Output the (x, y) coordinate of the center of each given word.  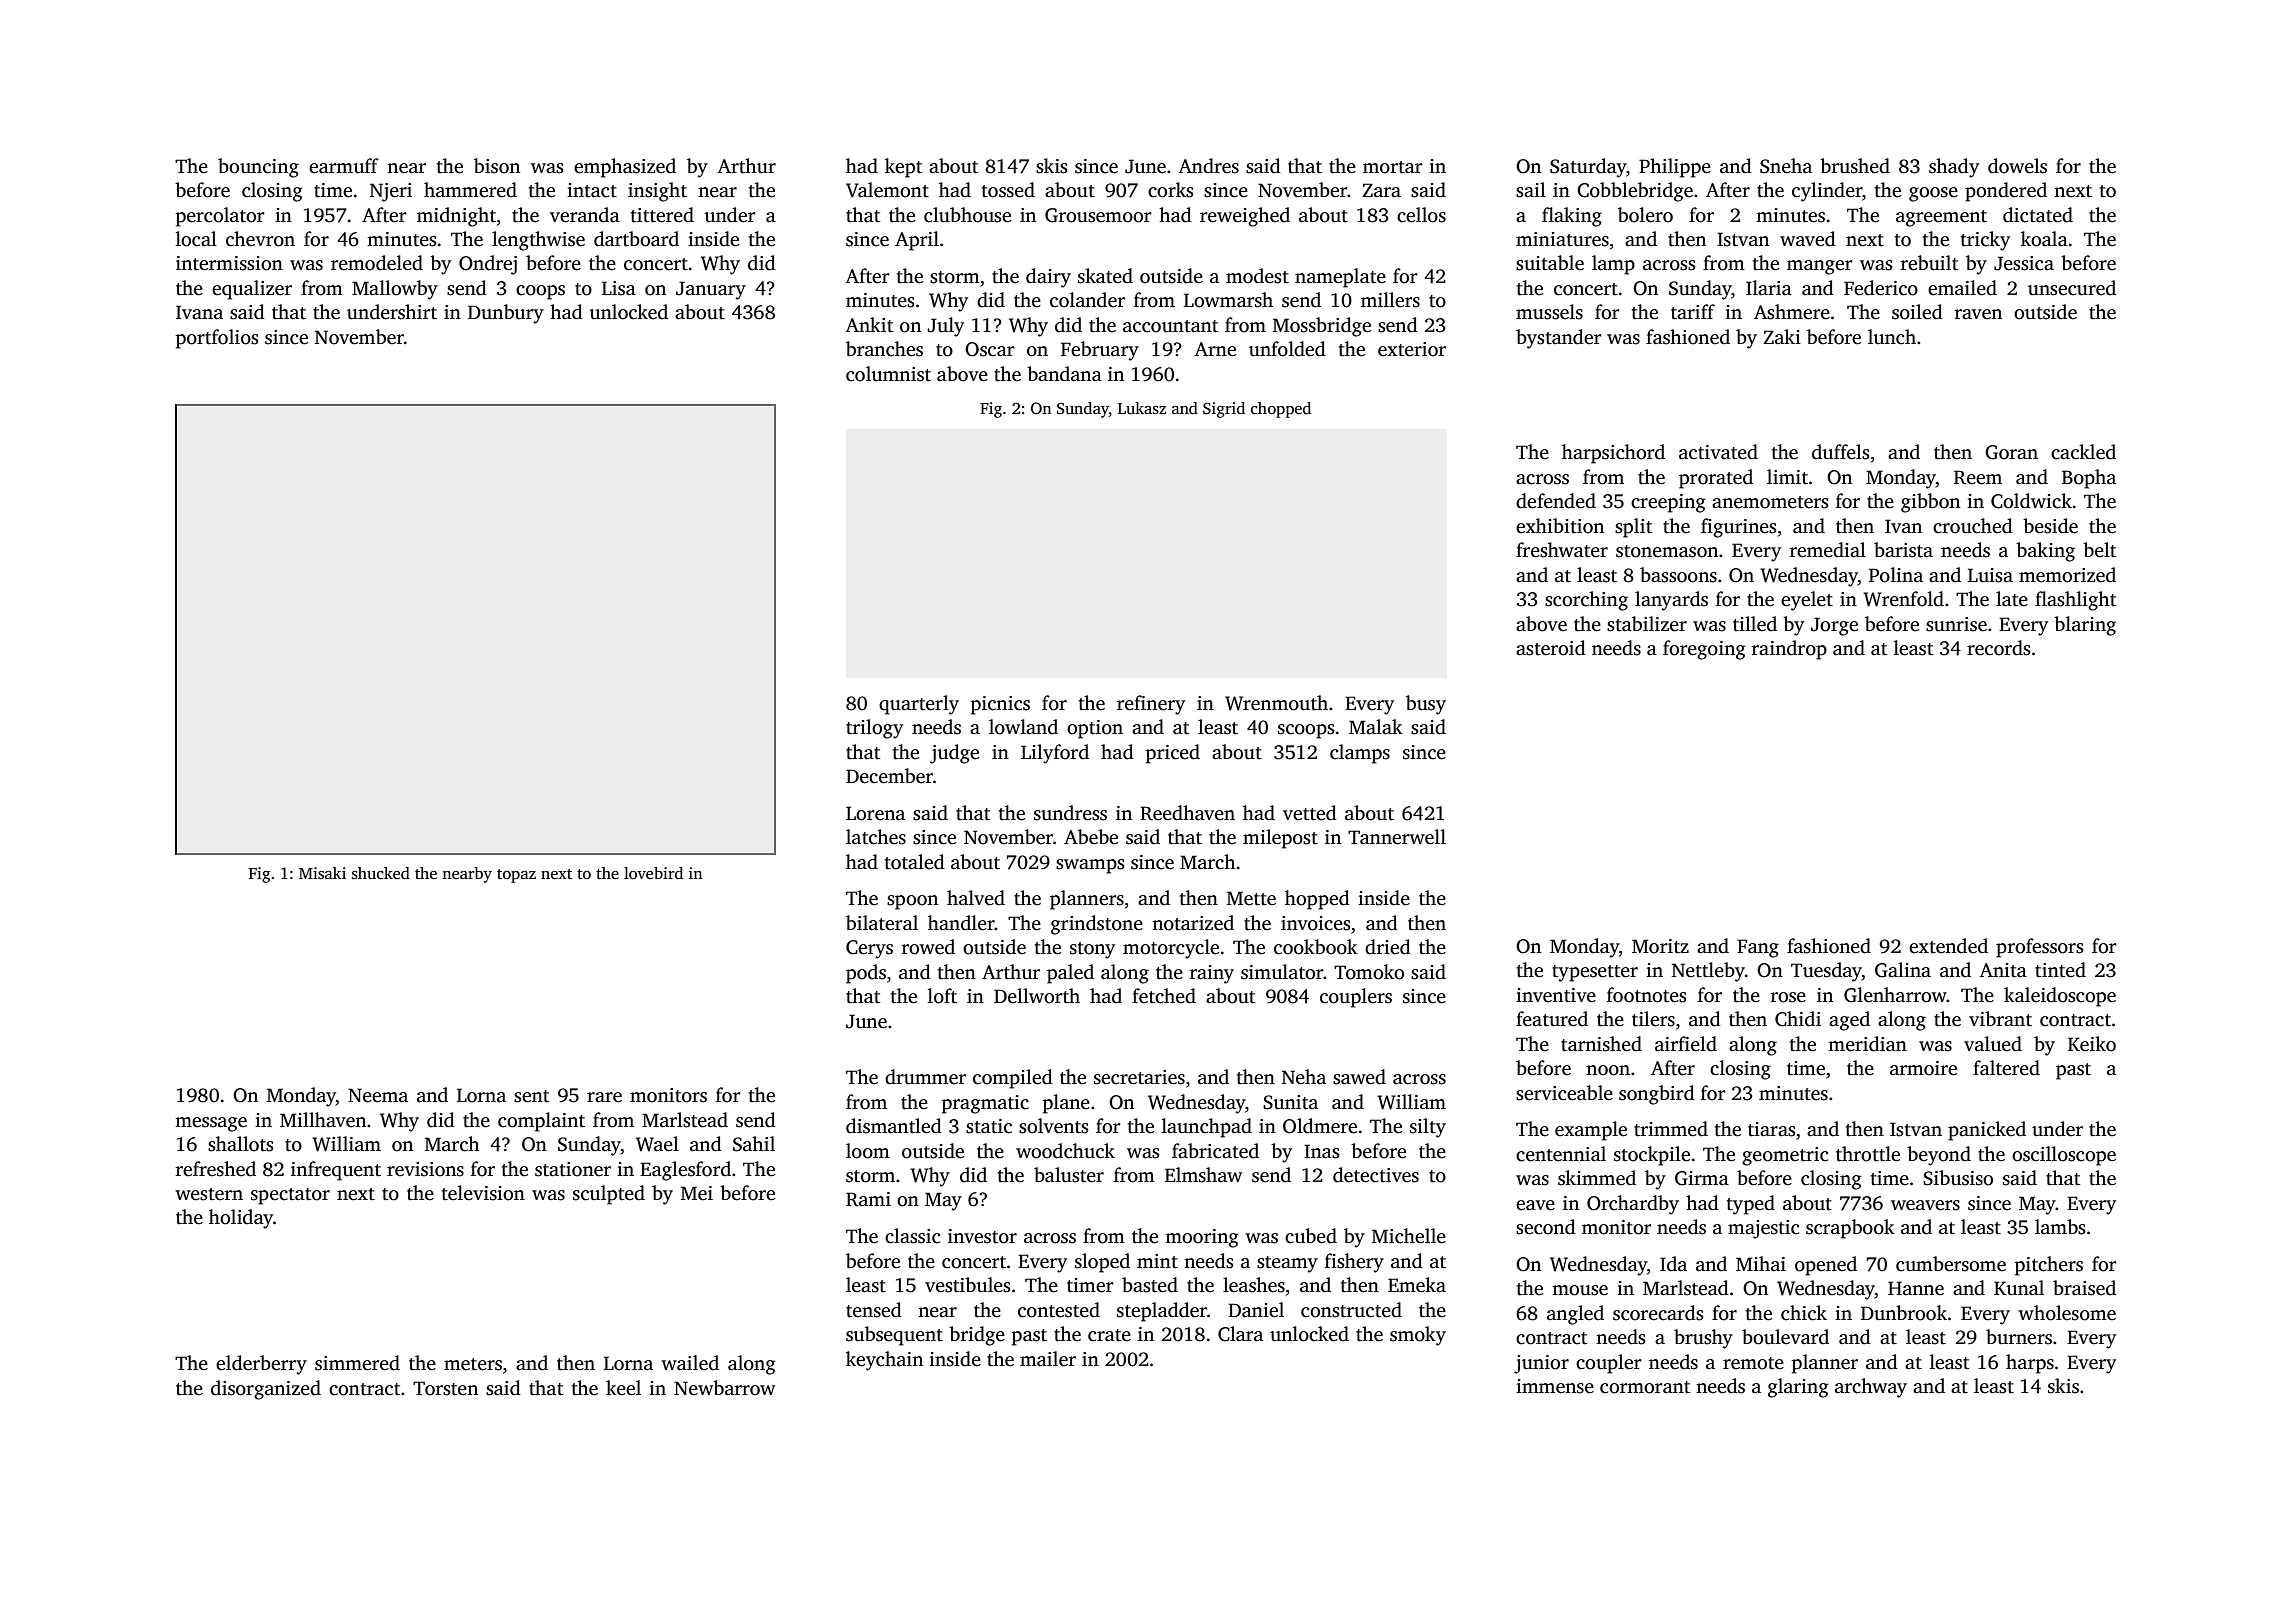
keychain (884, 1361)
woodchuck (1065, 1151)
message (211, 1124)
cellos (1421, 215)
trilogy (874, 729)
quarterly (919, 705)
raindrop (1789, 650)
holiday (241, 1219)
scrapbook (1850, 1229)
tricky (1985, 241)
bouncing (258, 168)
